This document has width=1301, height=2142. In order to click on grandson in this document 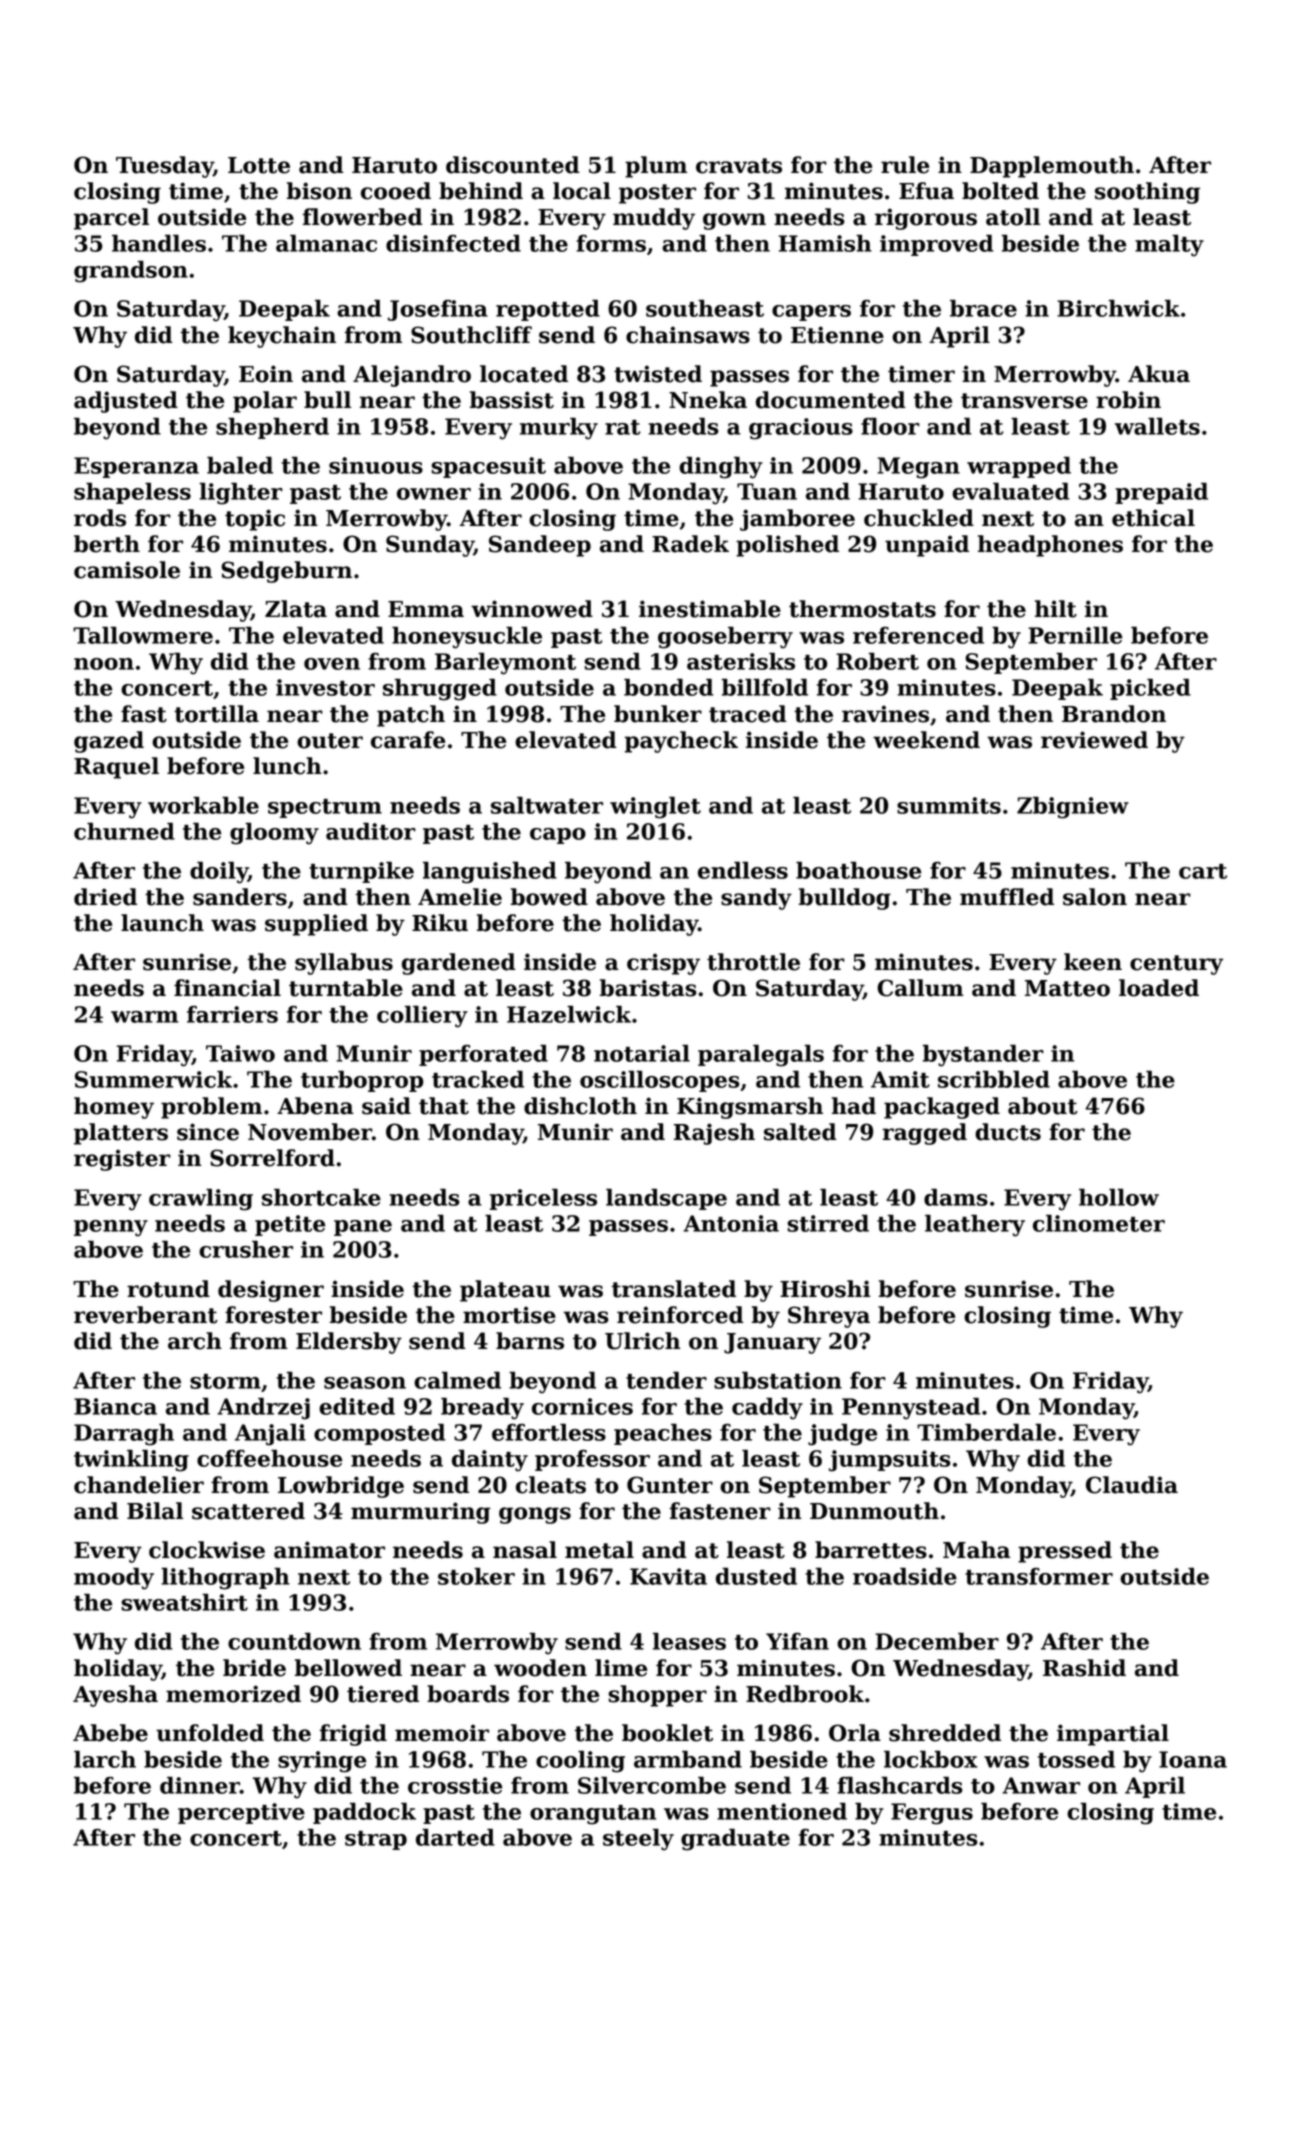, I will do `click(131, 272)`.
